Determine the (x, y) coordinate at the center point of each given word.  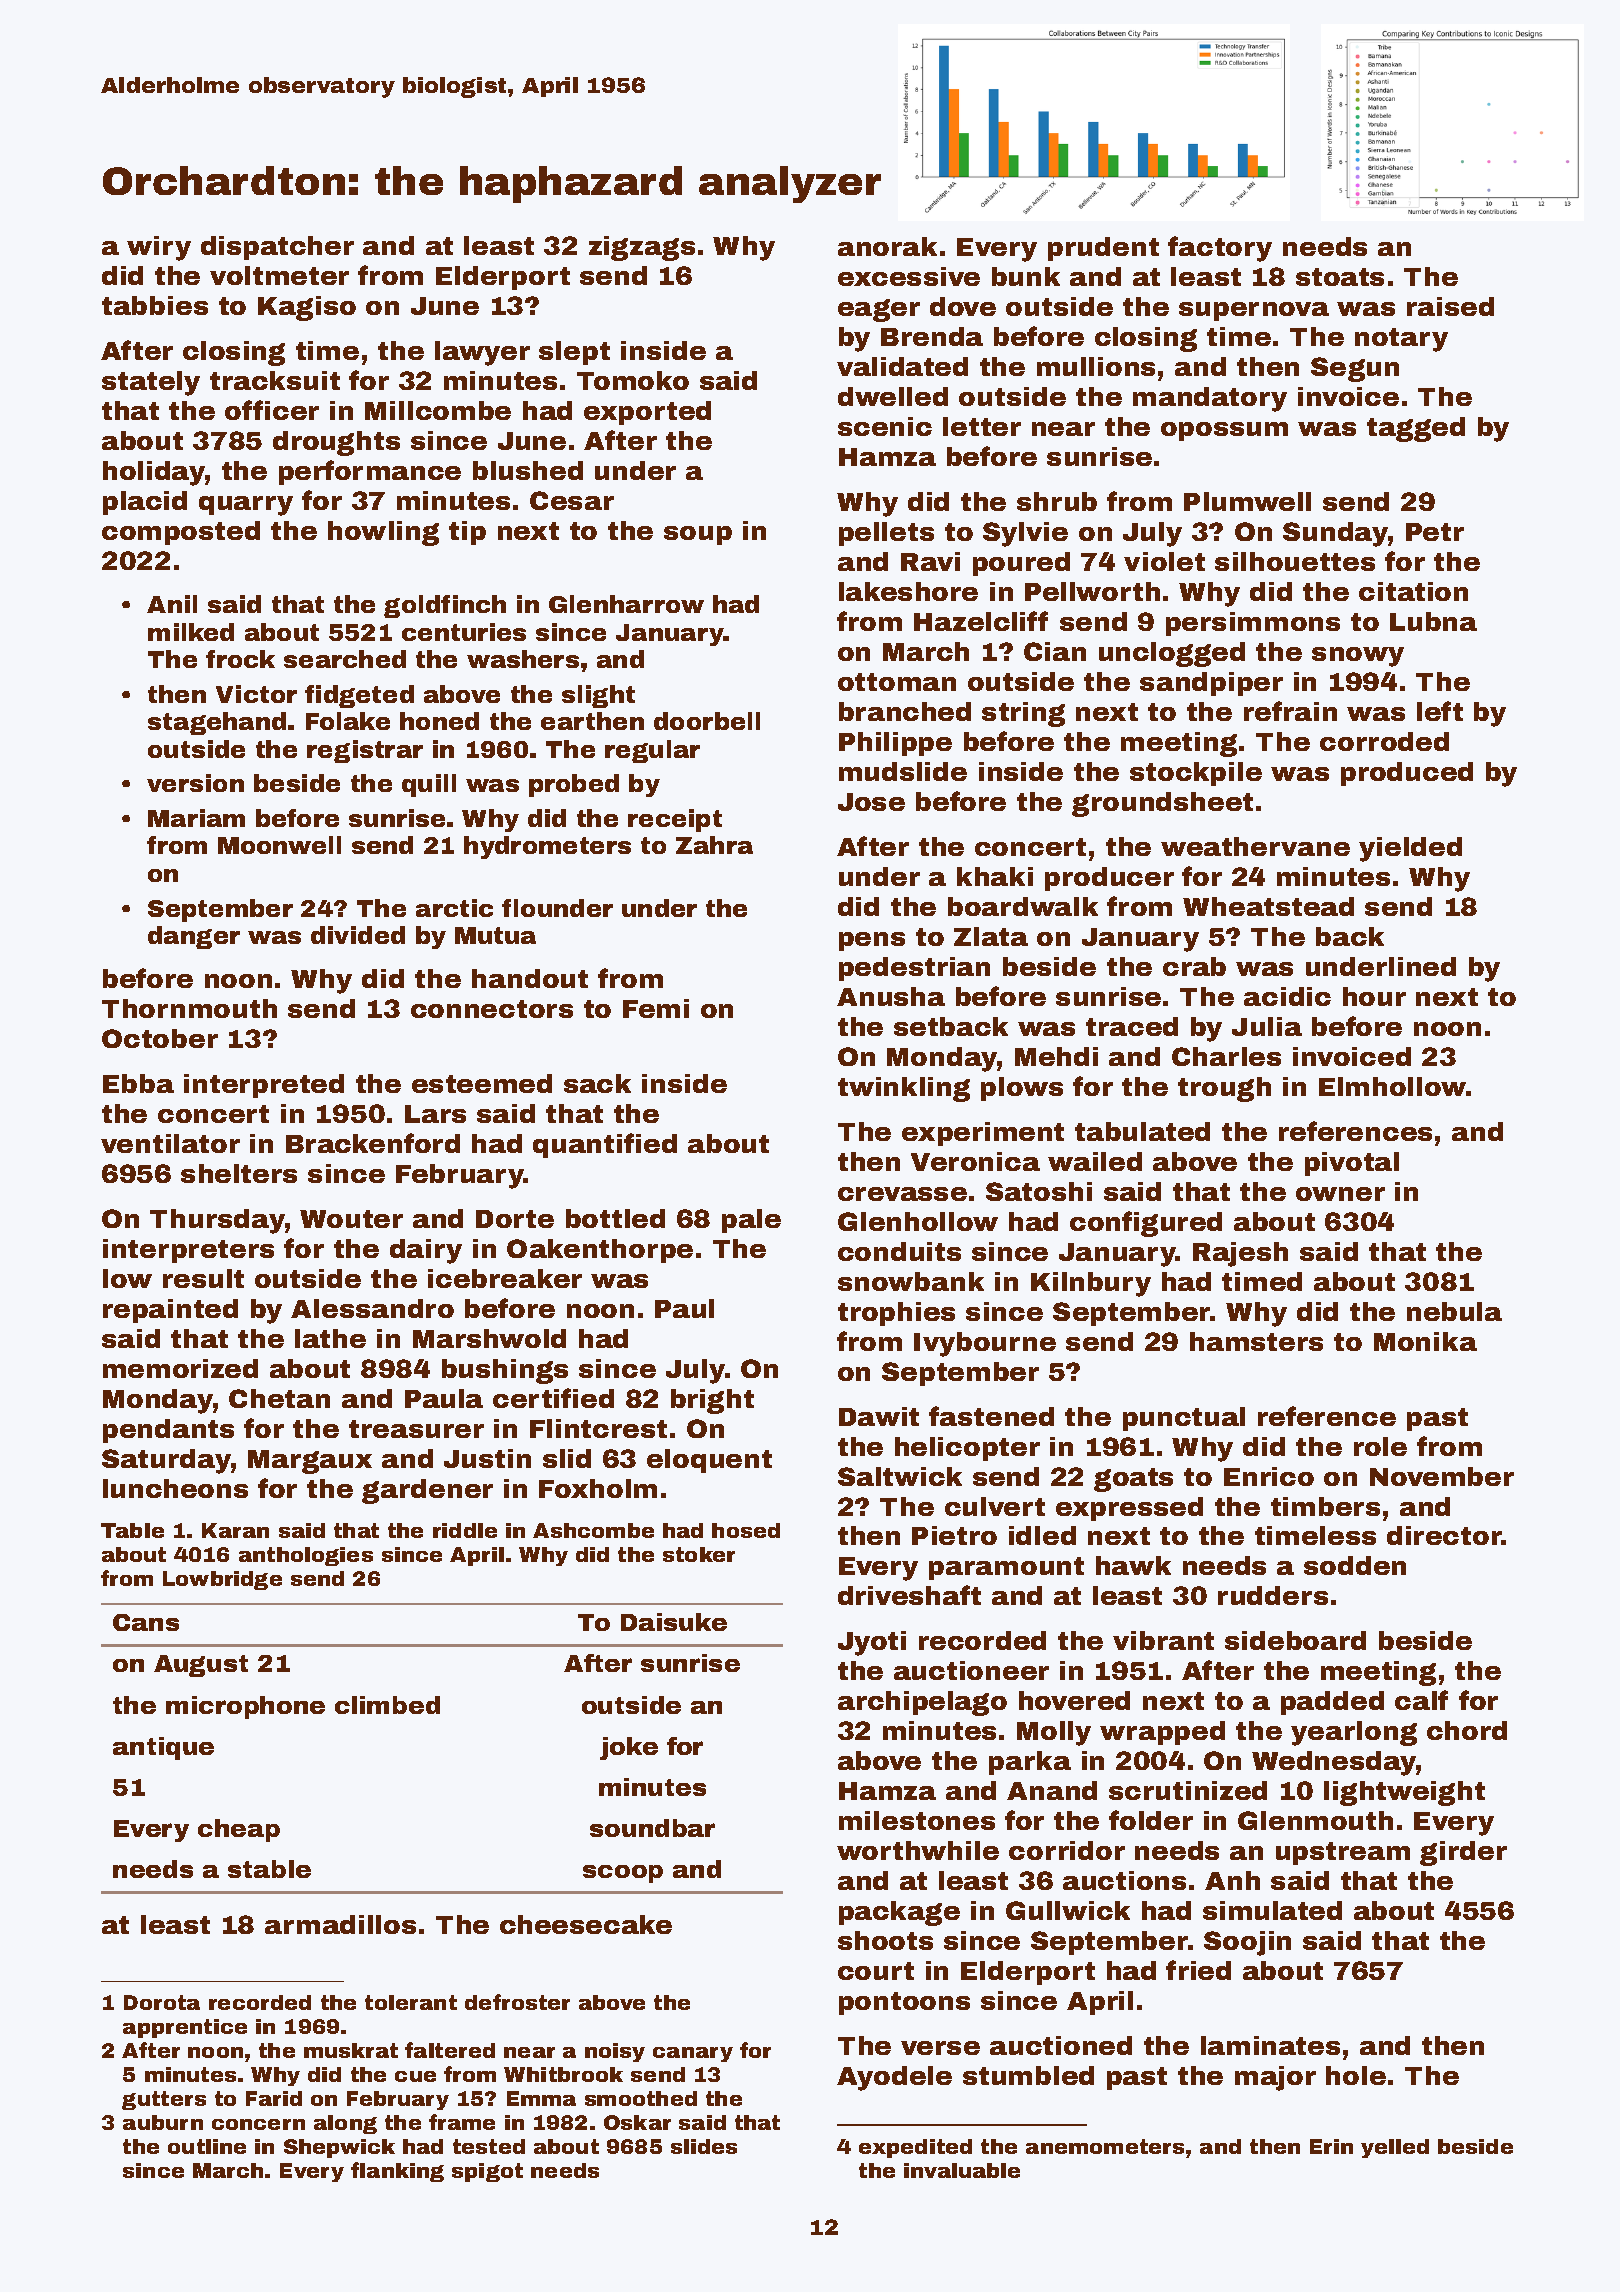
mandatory (1210, 399)
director (1444, 1535)
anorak (887, 246)
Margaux (310, 1462)
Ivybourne (985, 1344)
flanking (397, 2172)
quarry (246, 506)
